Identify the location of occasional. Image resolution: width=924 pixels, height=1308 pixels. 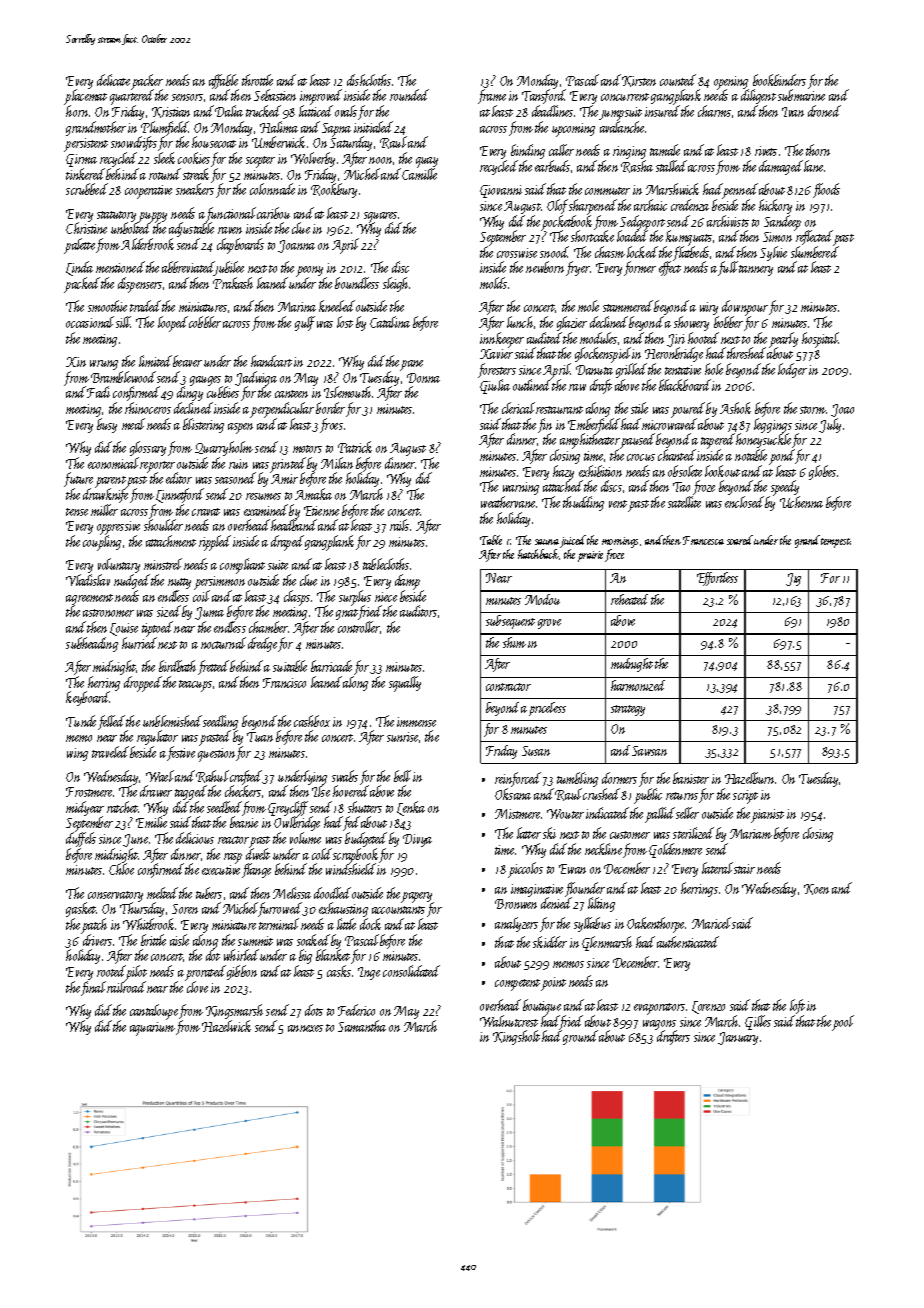
(90, 322).
